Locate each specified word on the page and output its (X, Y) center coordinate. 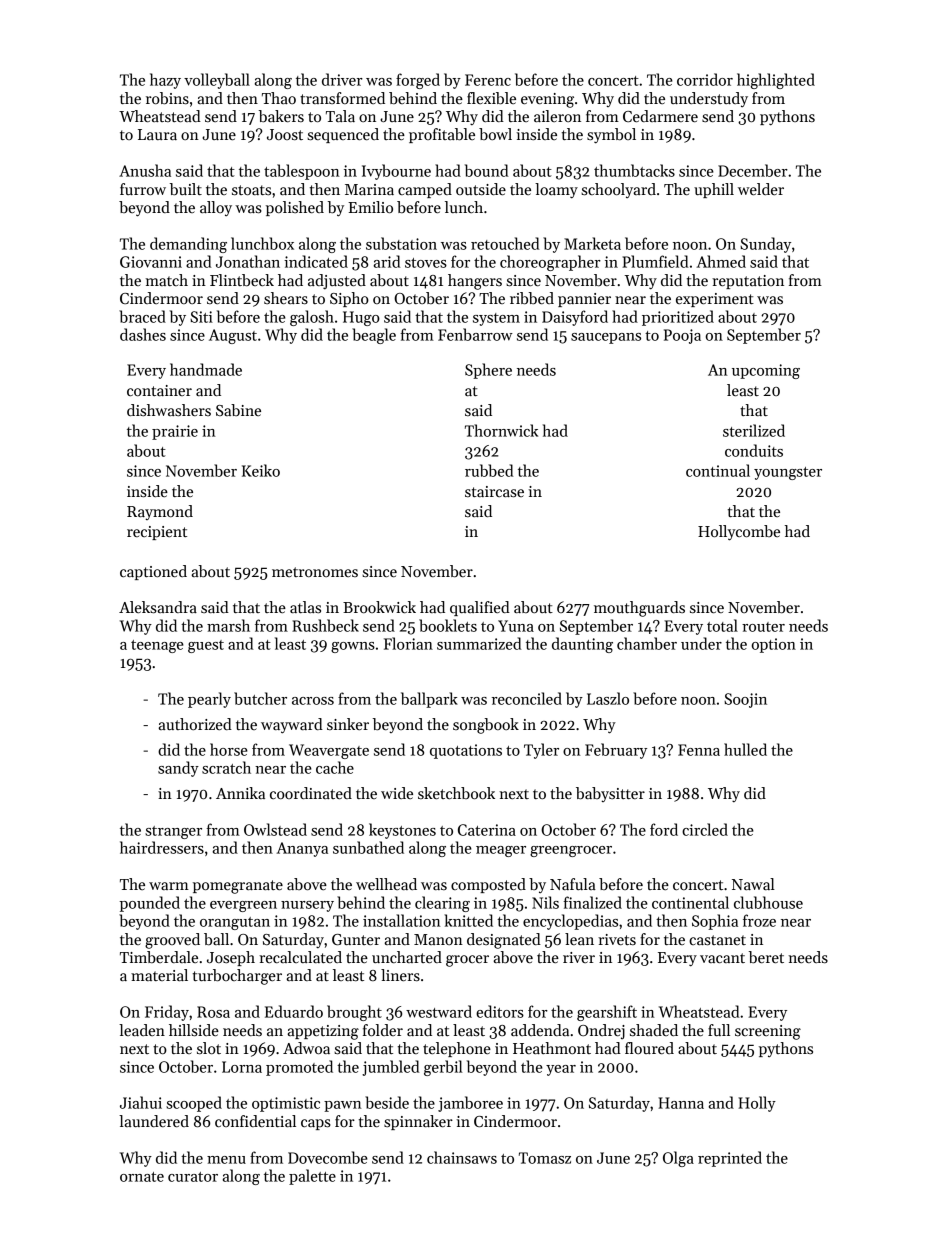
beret (766, 957)
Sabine (238, 410)
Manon (438, 939)
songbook (486, 726)
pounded (150, 904)
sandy (178, 769)
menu (226, 1160)
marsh (228, 625)
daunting (582, 645)
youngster (788, 473)
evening (547, 100)
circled (705, 829)
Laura (157, 134)
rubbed (489, 470)
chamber (647, 643)
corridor (705, 79)
